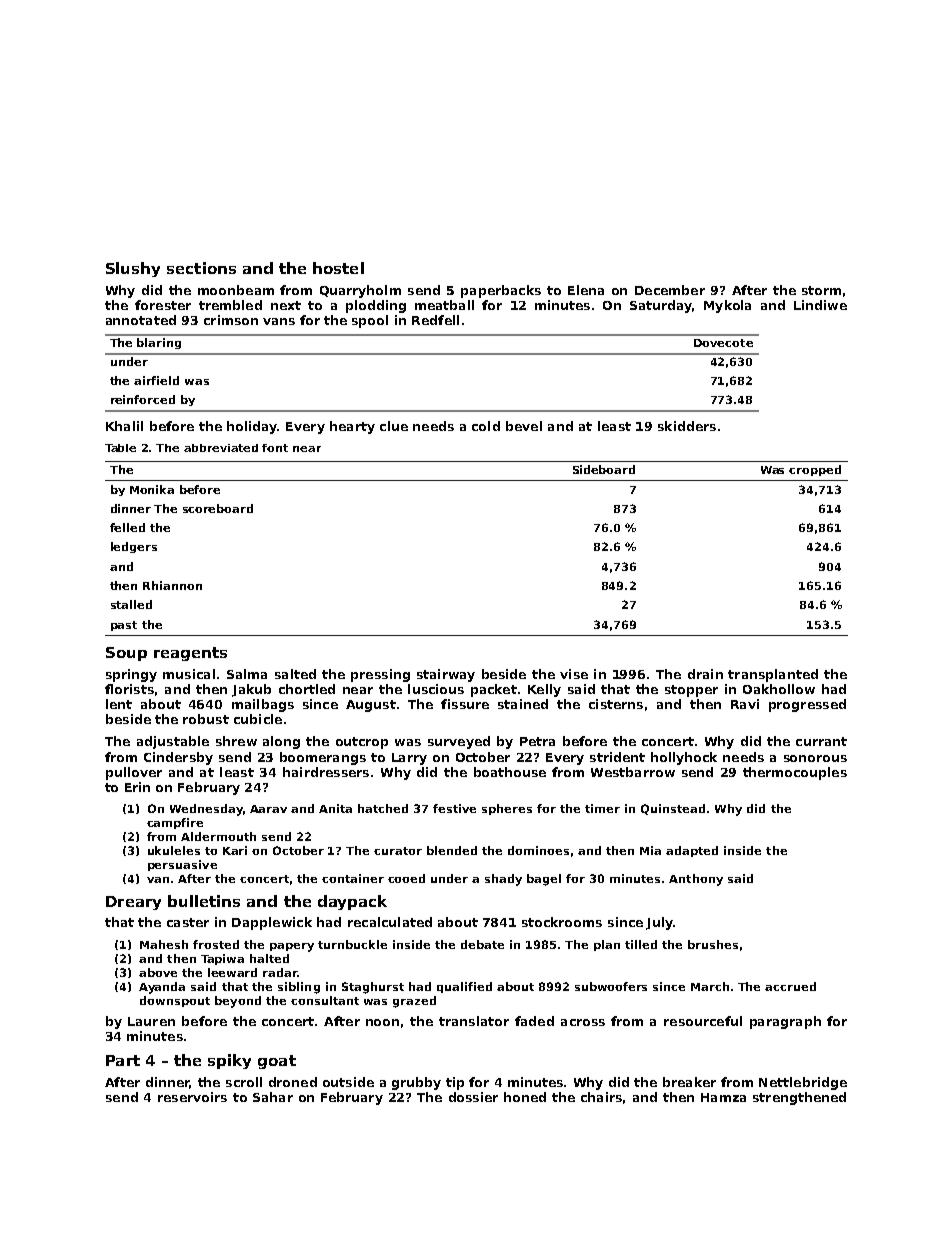 Image resolution: width=952 pixels, height=1233 pixels. I want to click on holiday, so click(252, 427).
